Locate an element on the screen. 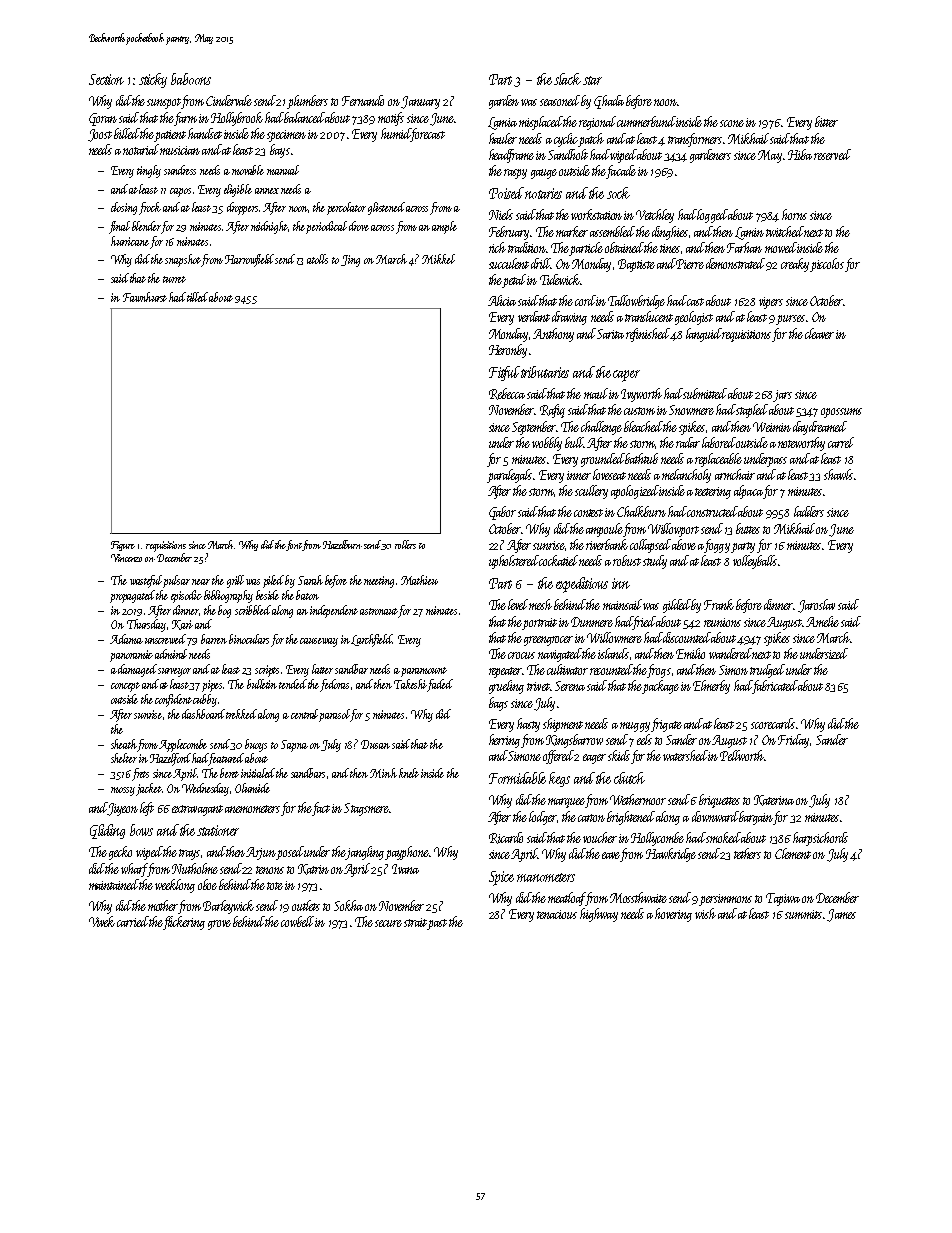 This screenshot has height=1233, width=952. shelter is located at coordinates (124, 758).
